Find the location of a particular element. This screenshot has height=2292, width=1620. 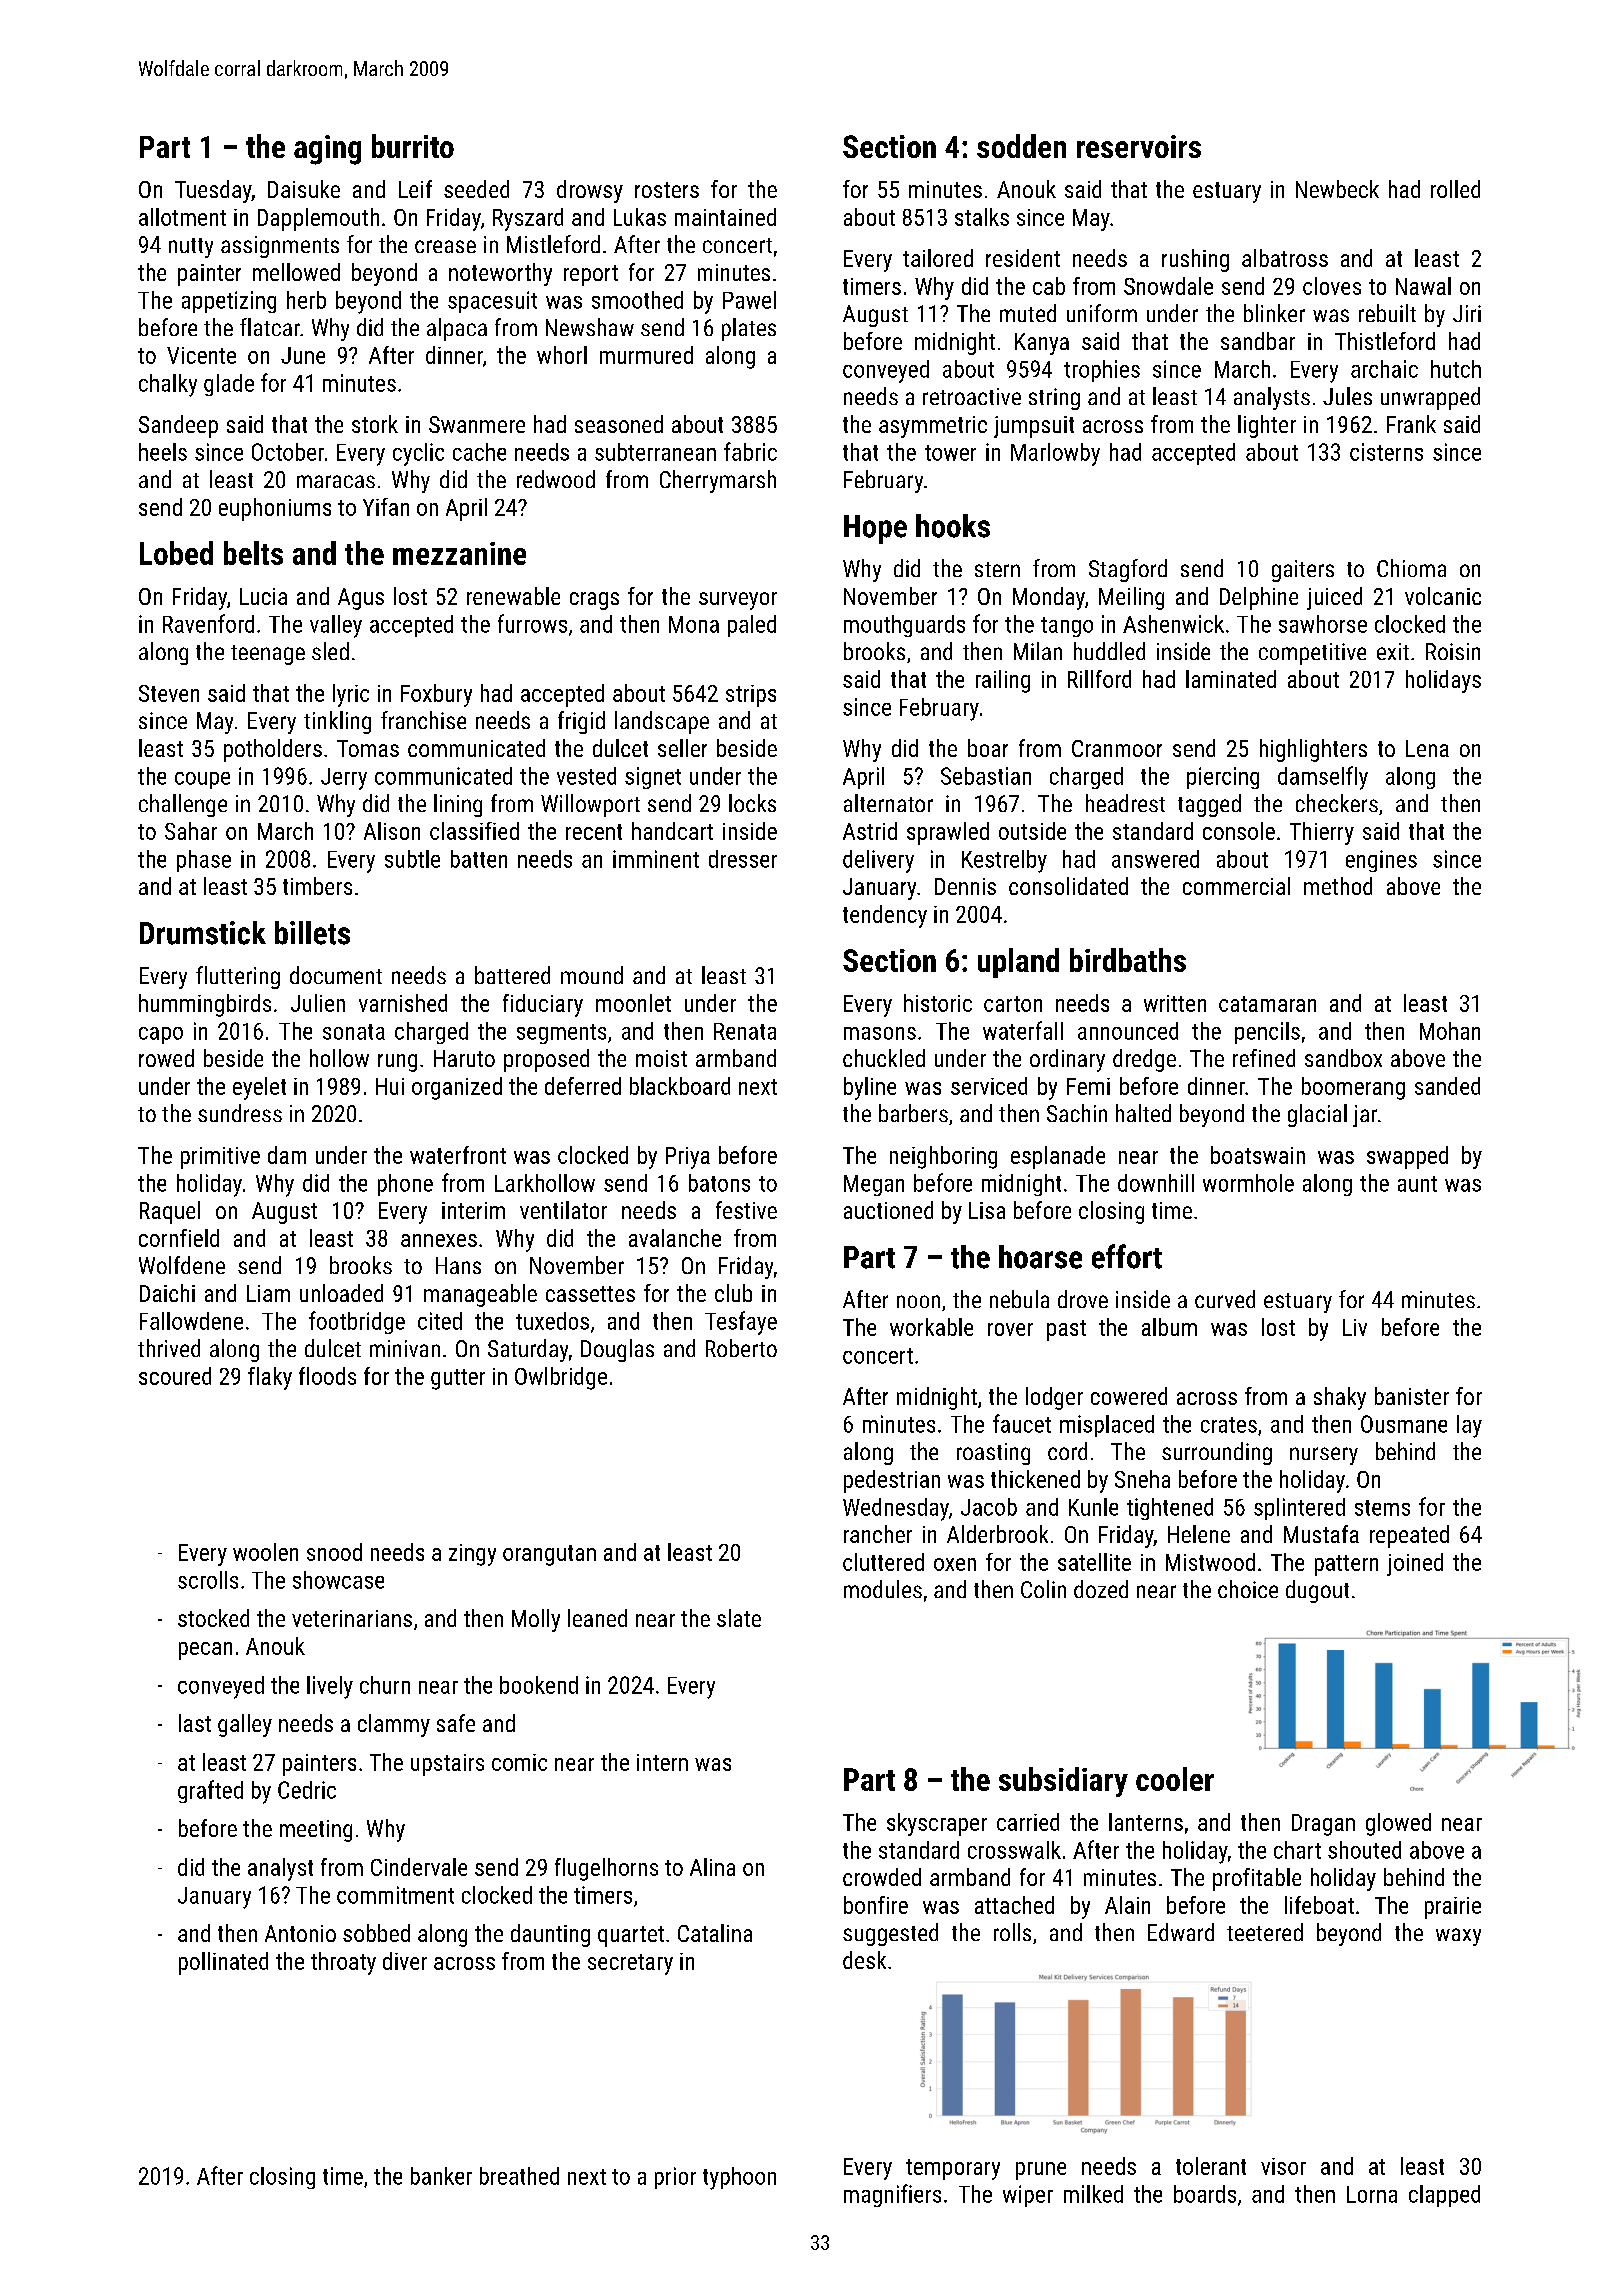

grafted is located at coordinates (210, 1791).
